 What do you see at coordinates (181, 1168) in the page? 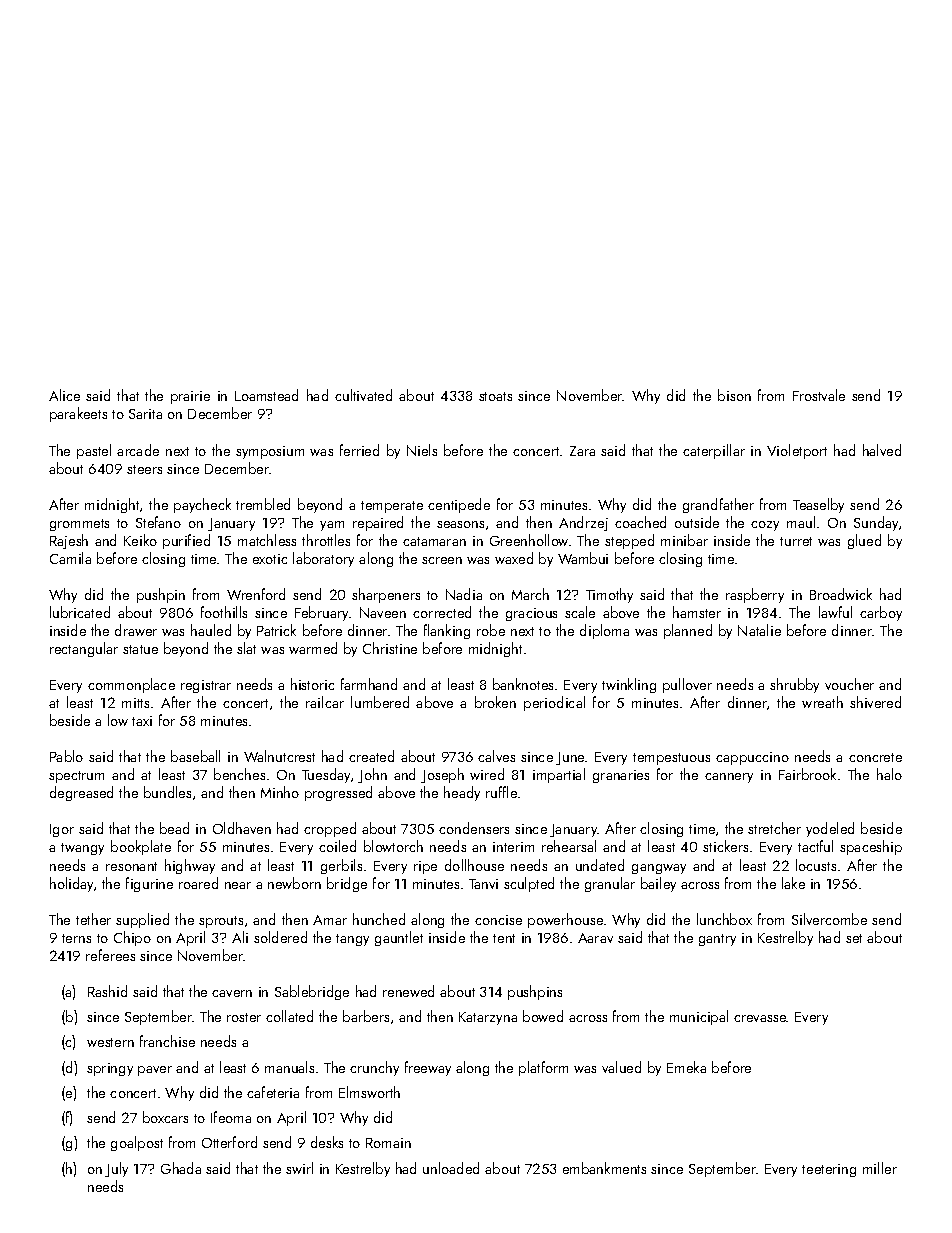
I see `Ghada` at bounding box center [181, 1168].
